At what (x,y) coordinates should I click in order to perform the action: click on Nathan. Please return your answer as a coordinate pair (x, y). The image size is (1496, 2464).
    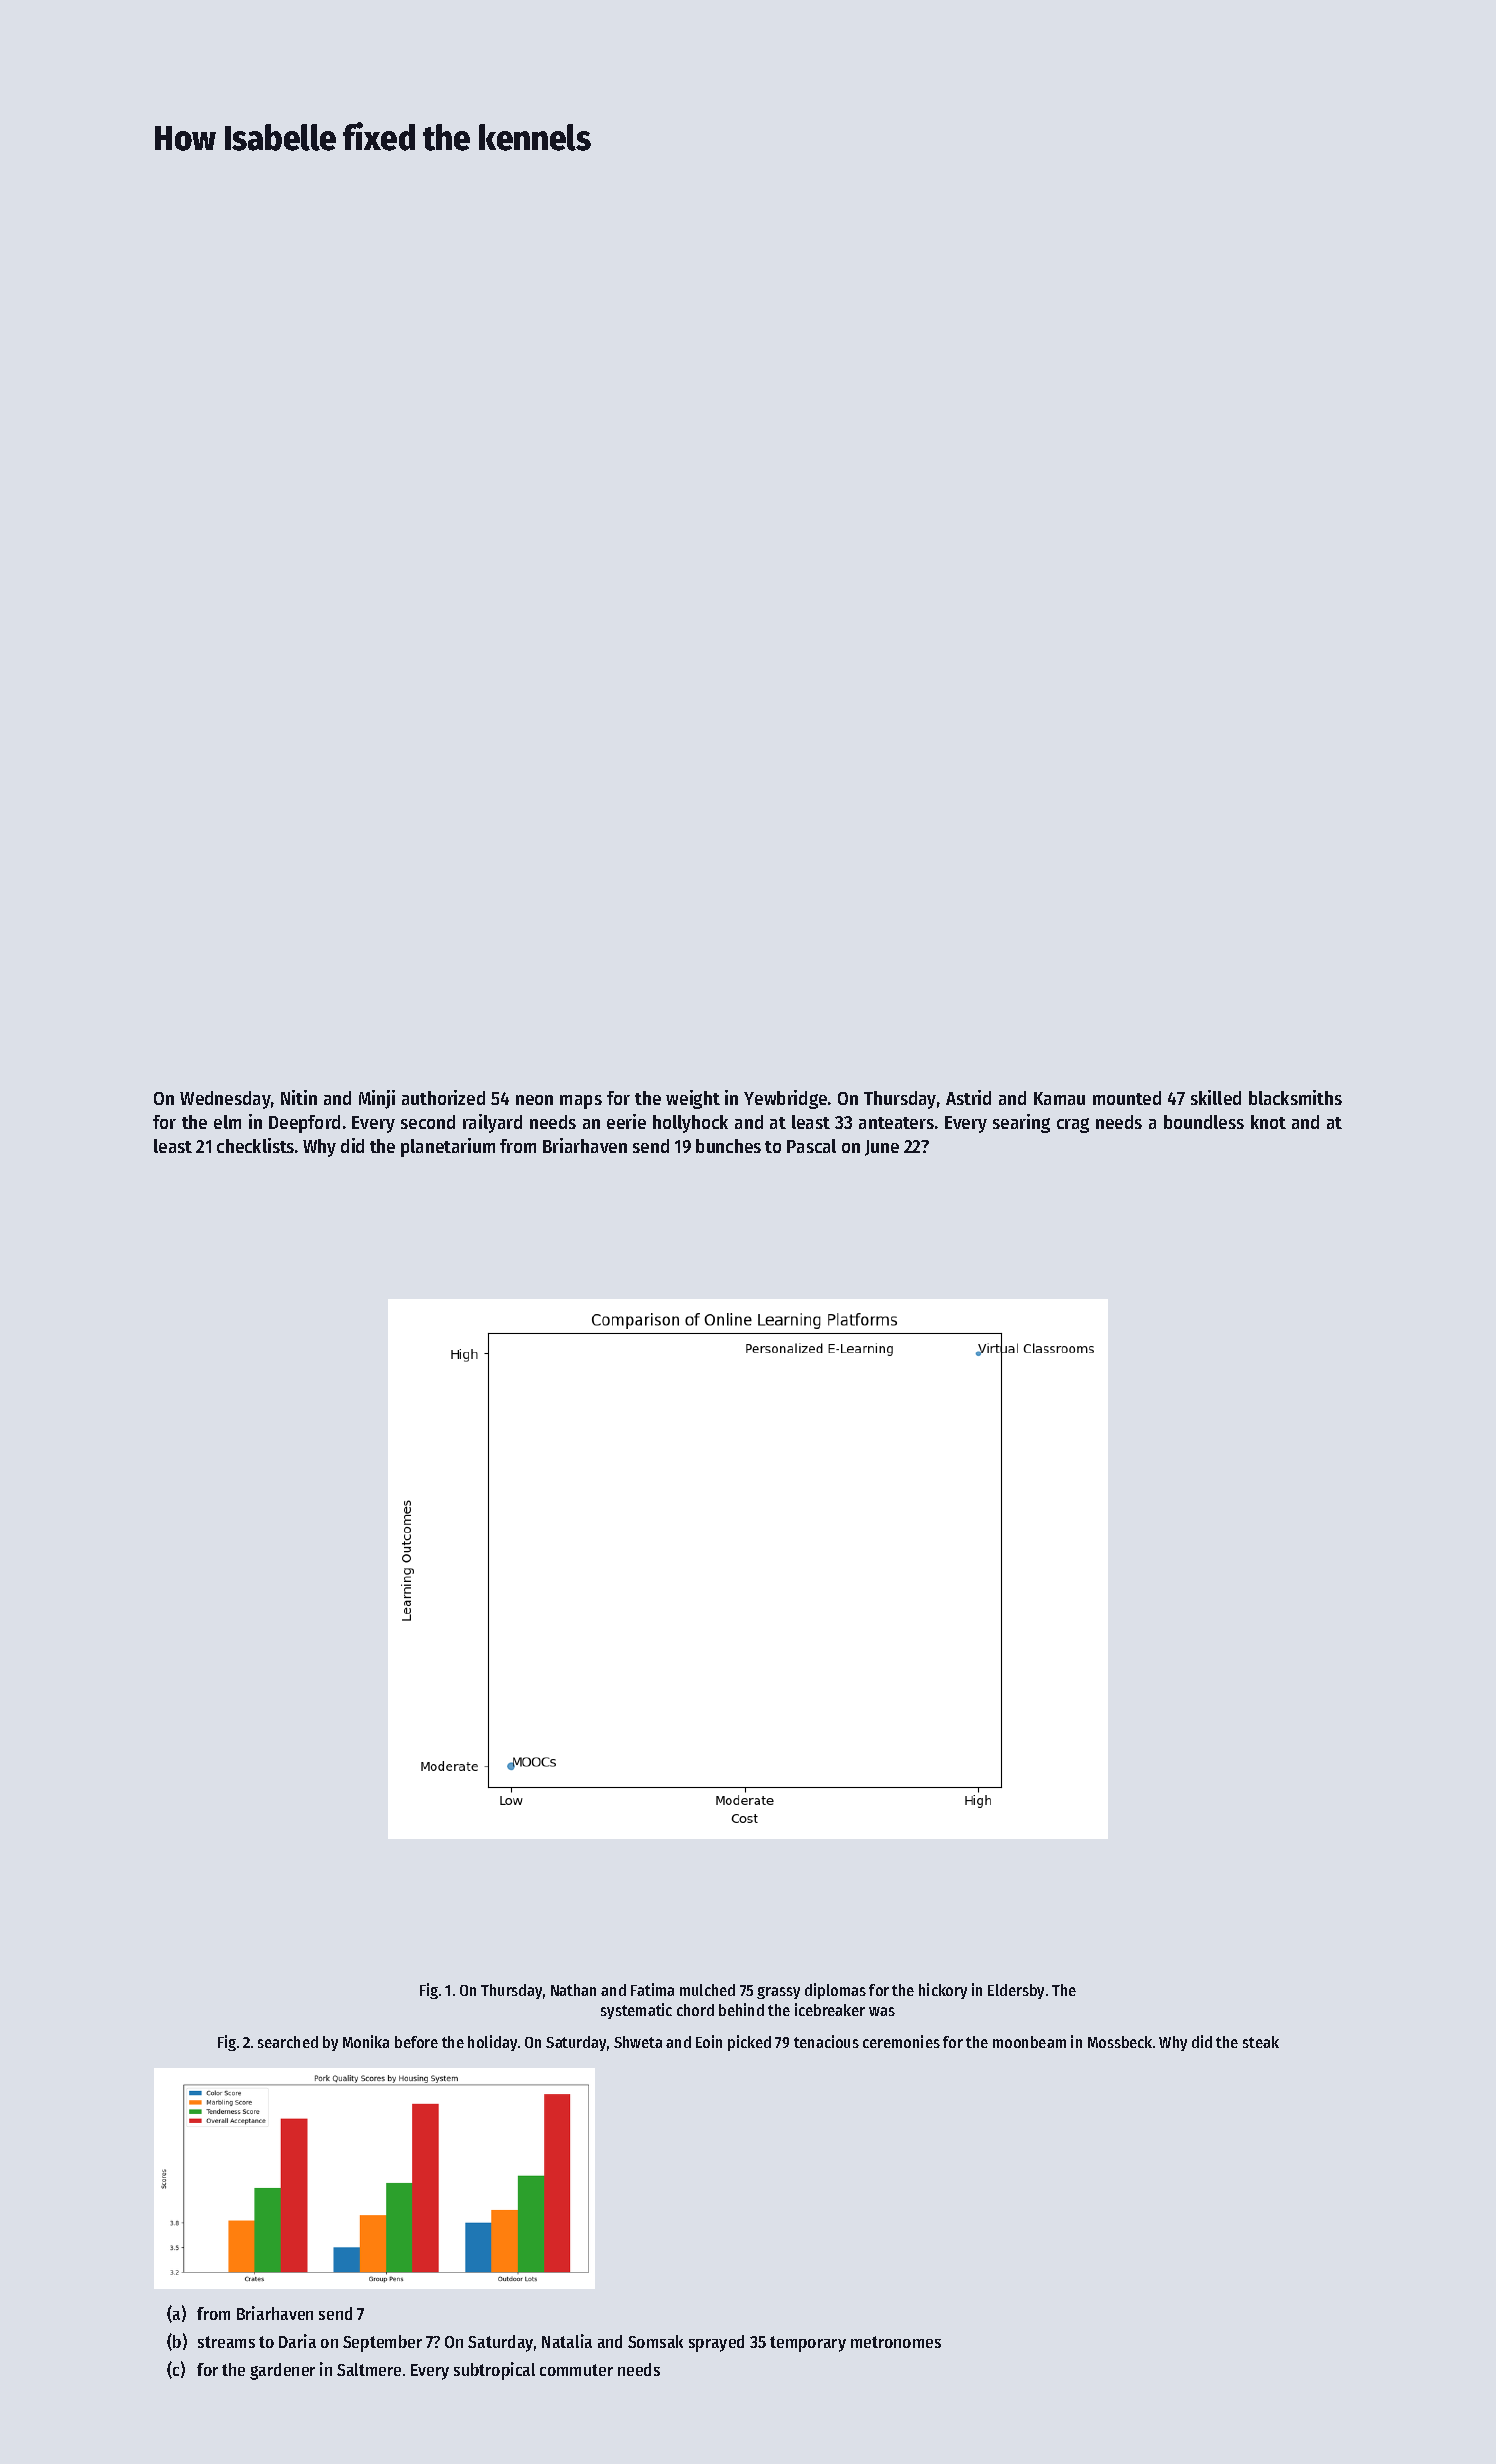
    Looking at the image, I should click on (573, 1990).
